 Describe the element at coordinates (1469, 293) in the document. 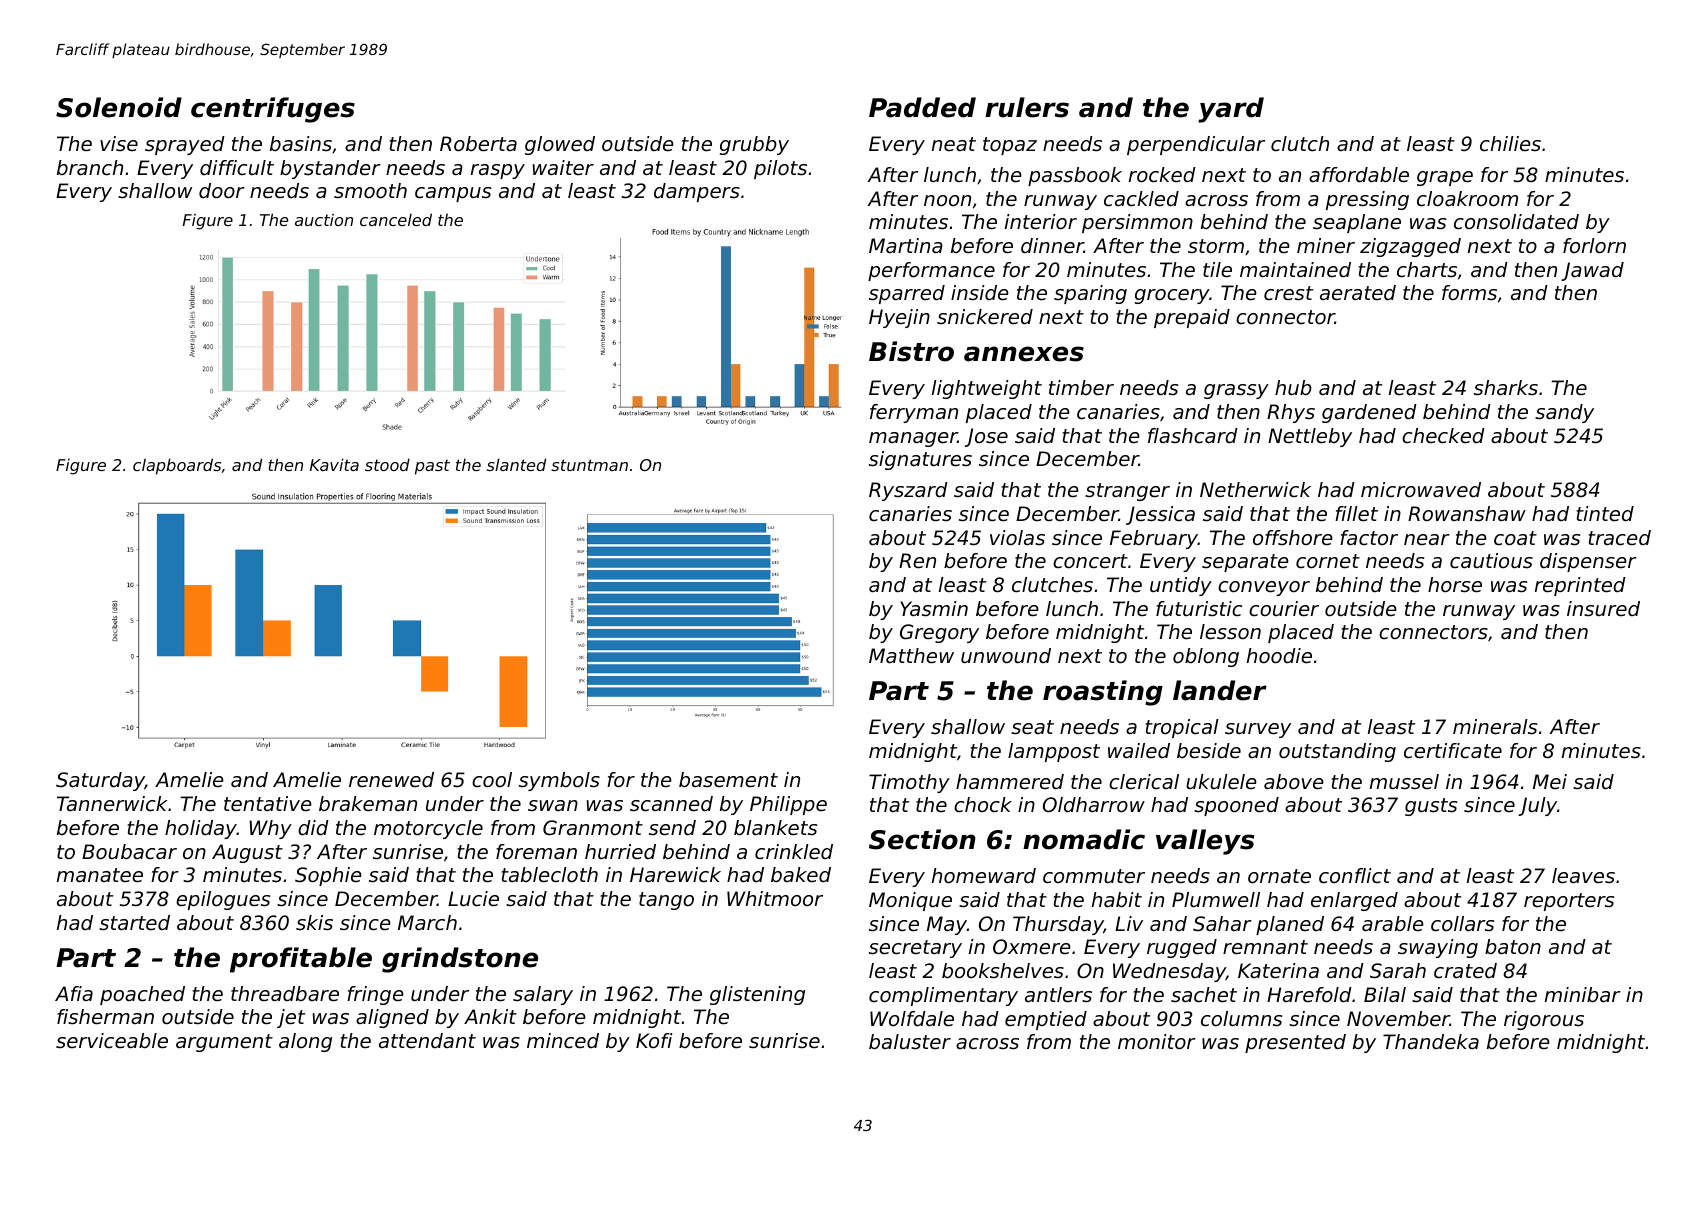

I see `forms` at that location.
